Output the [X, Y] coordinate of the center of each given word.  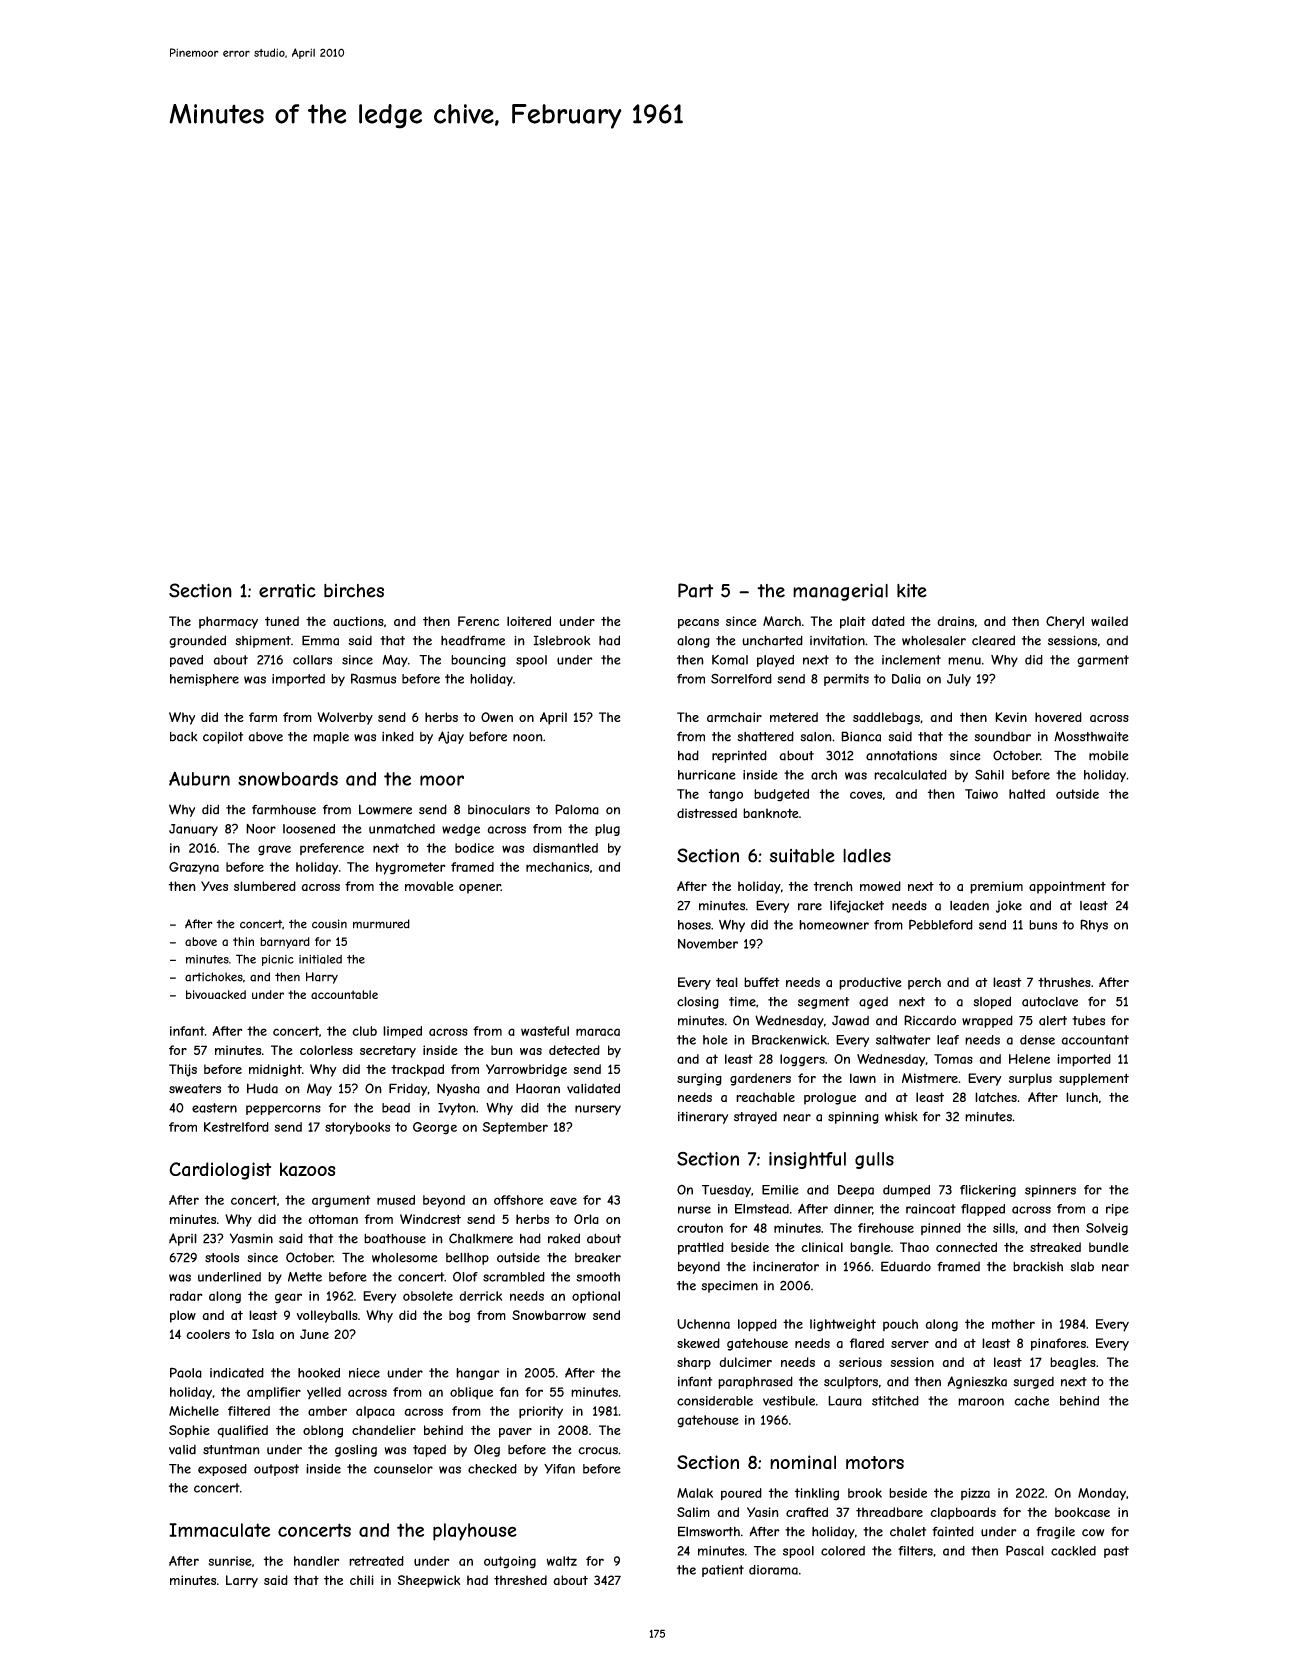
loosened [309, 829]
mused [396, 1200]
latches [996, 1097]
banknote [771, 813]
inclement [911, 660]
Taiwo [981, 794]
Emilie [780, 1190]
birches [354, 591]
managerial [840, 592]
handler [316, 1561]
